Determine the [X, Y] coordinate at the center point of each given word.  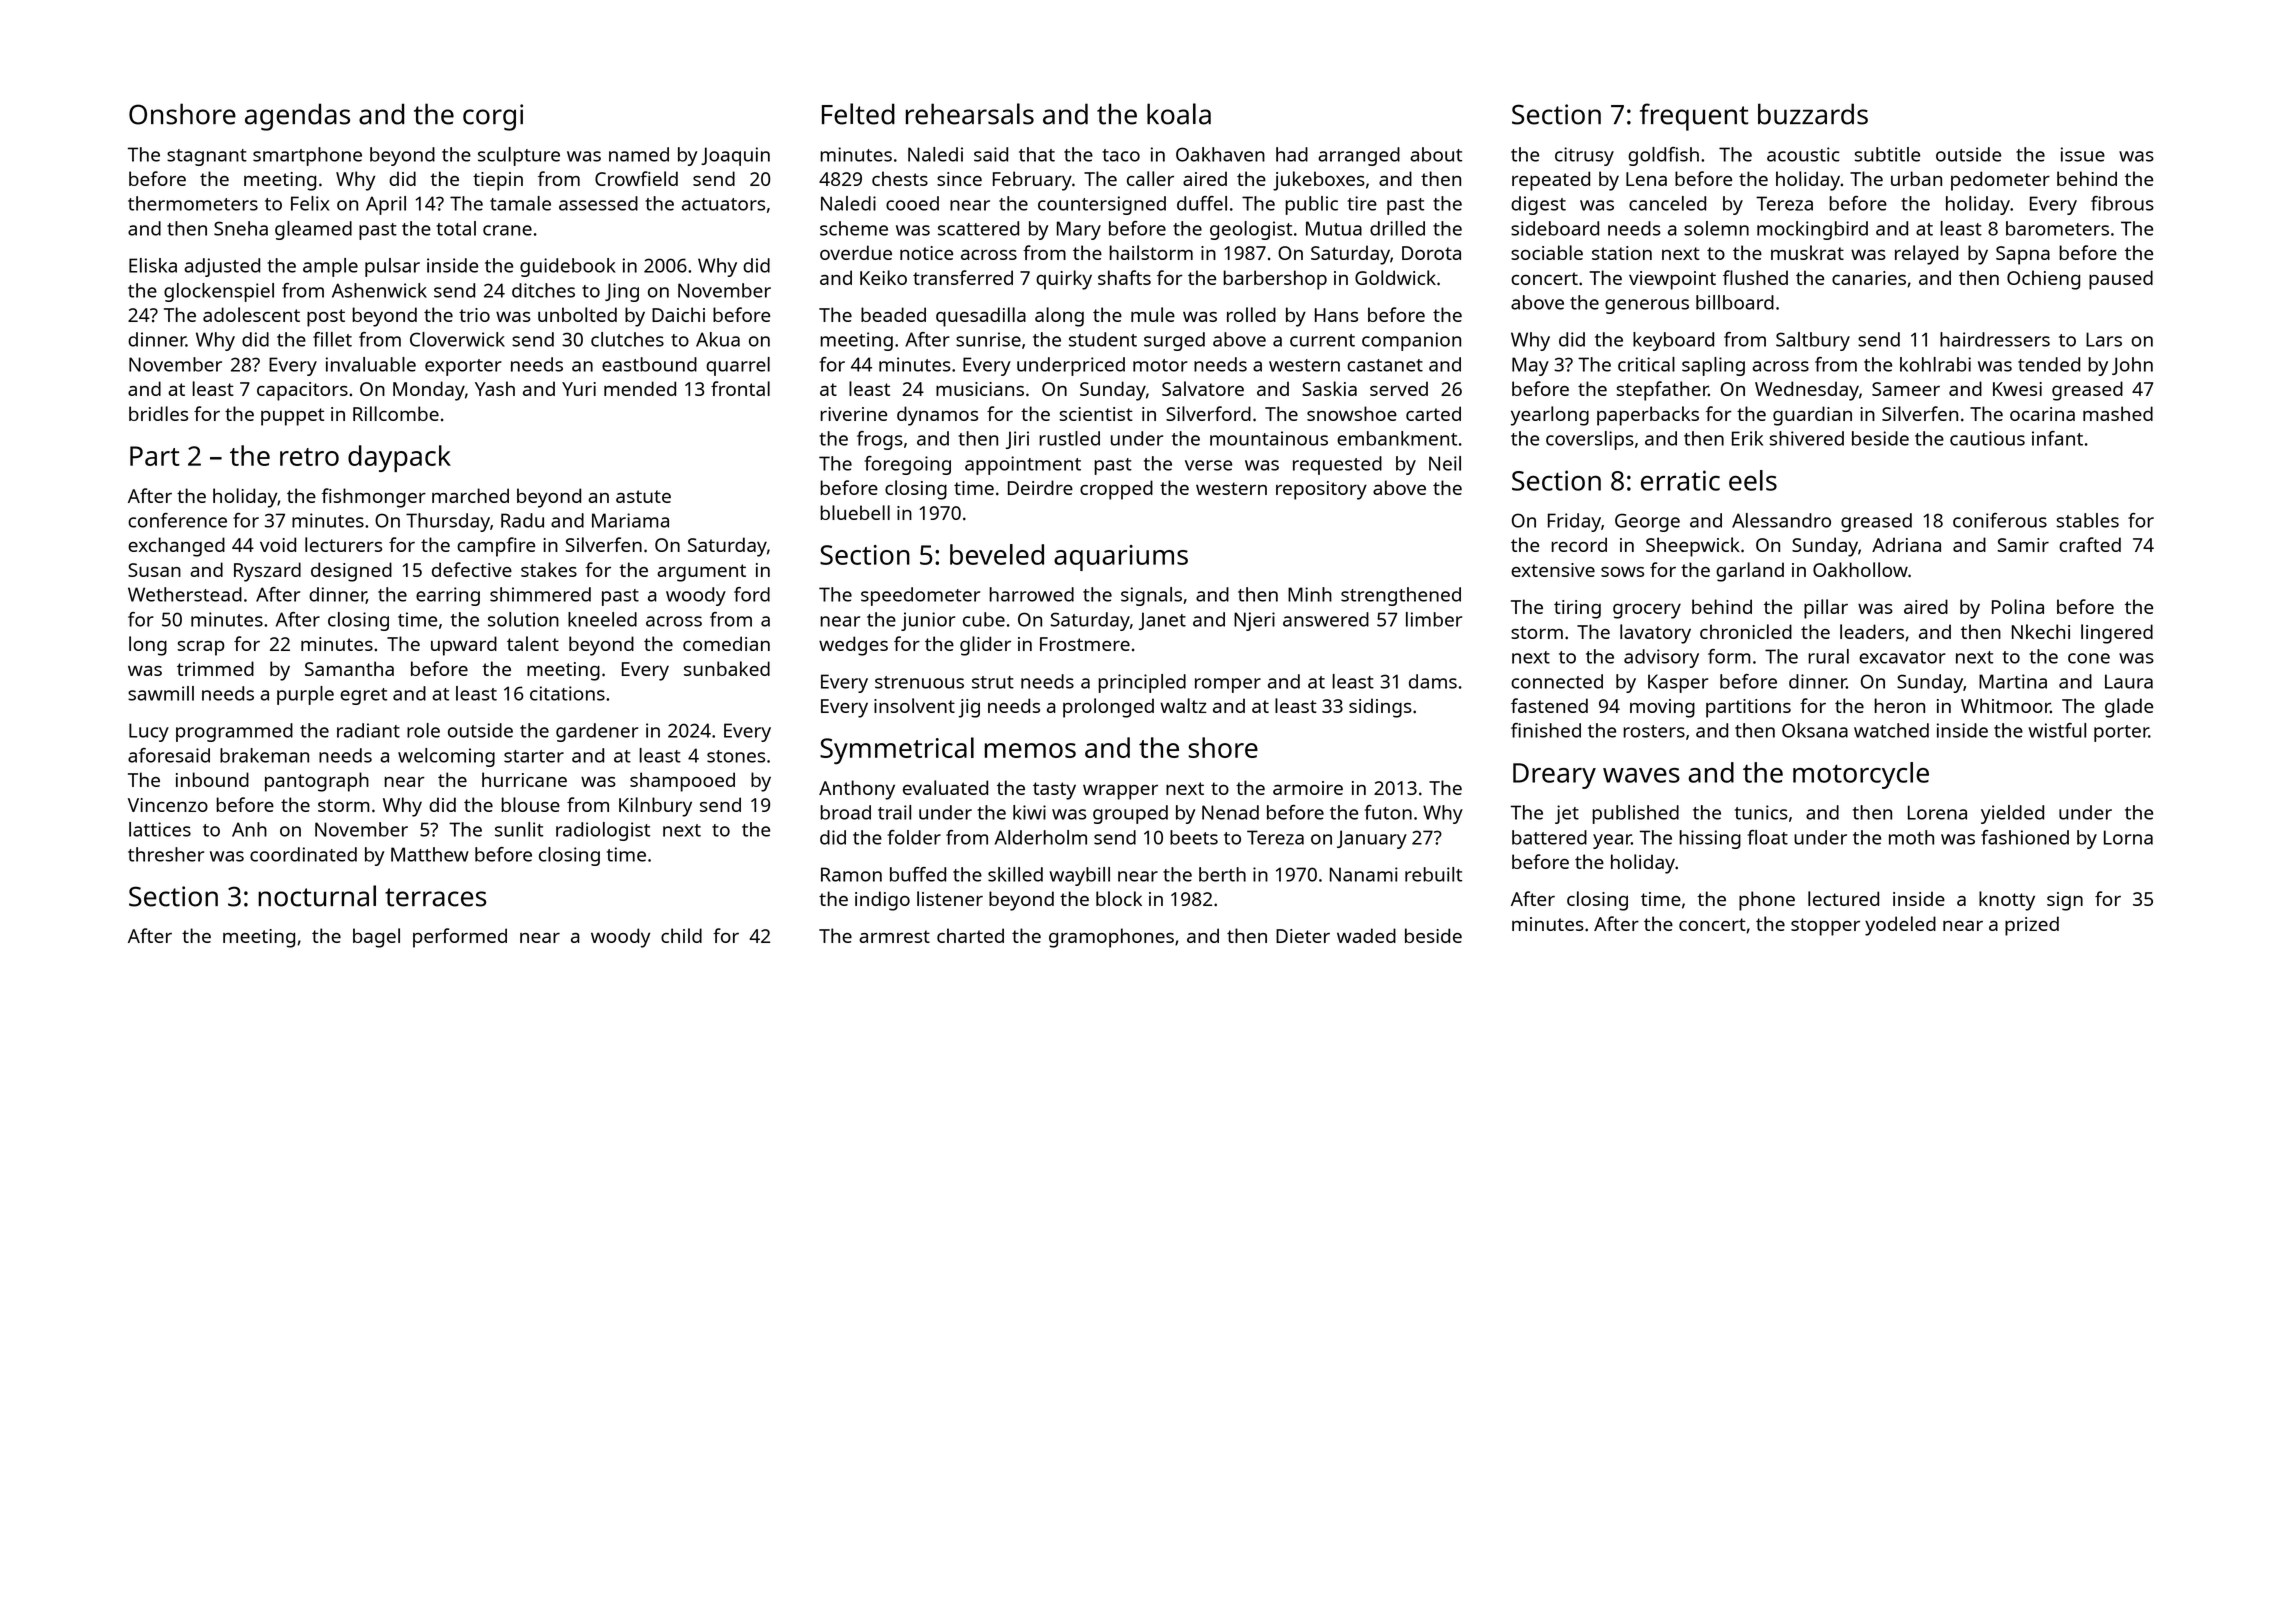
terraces [435, 897]
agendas [297, 117]
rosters [1654, 731]
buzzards [1813, 114]
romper [1228, 685]
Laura [2129, 681]
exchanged [176, 547]
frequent [1694, 117]
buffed [918, 874]
